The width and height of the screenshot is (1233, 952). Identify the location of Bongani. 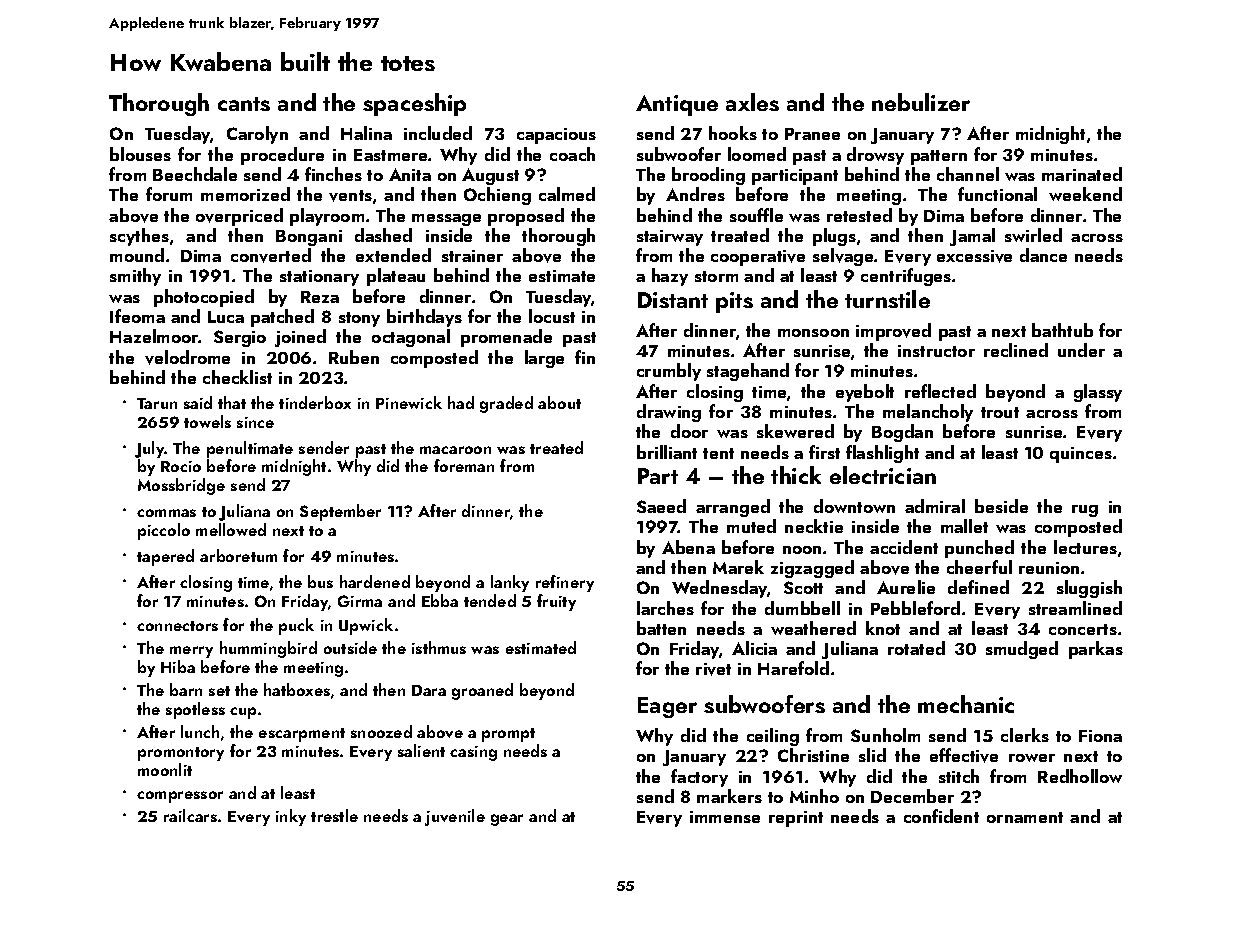
(309, 238).
